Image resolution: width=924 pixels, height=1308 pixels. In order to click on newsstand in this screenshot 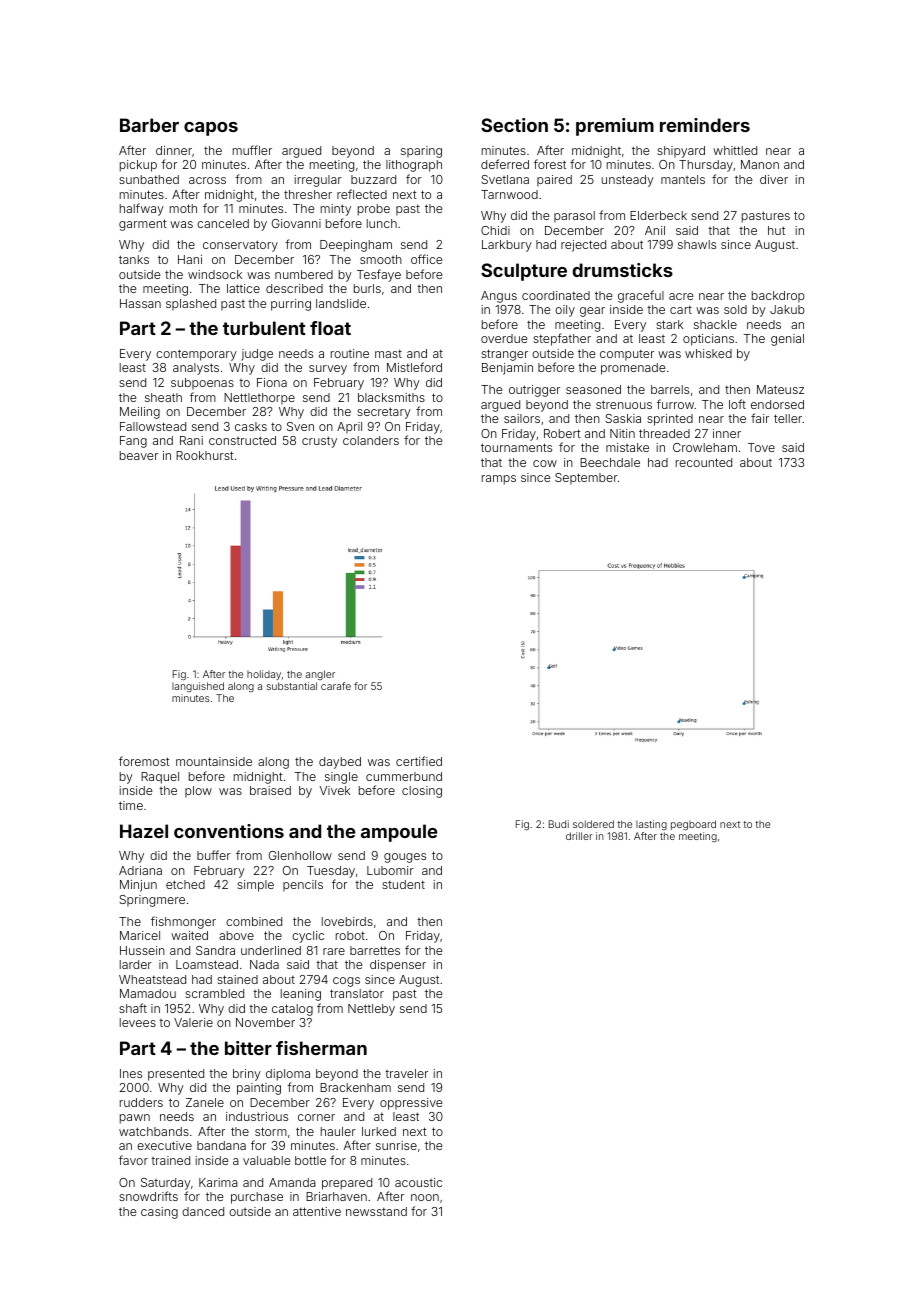, I will do `click(376, 1211)`.
